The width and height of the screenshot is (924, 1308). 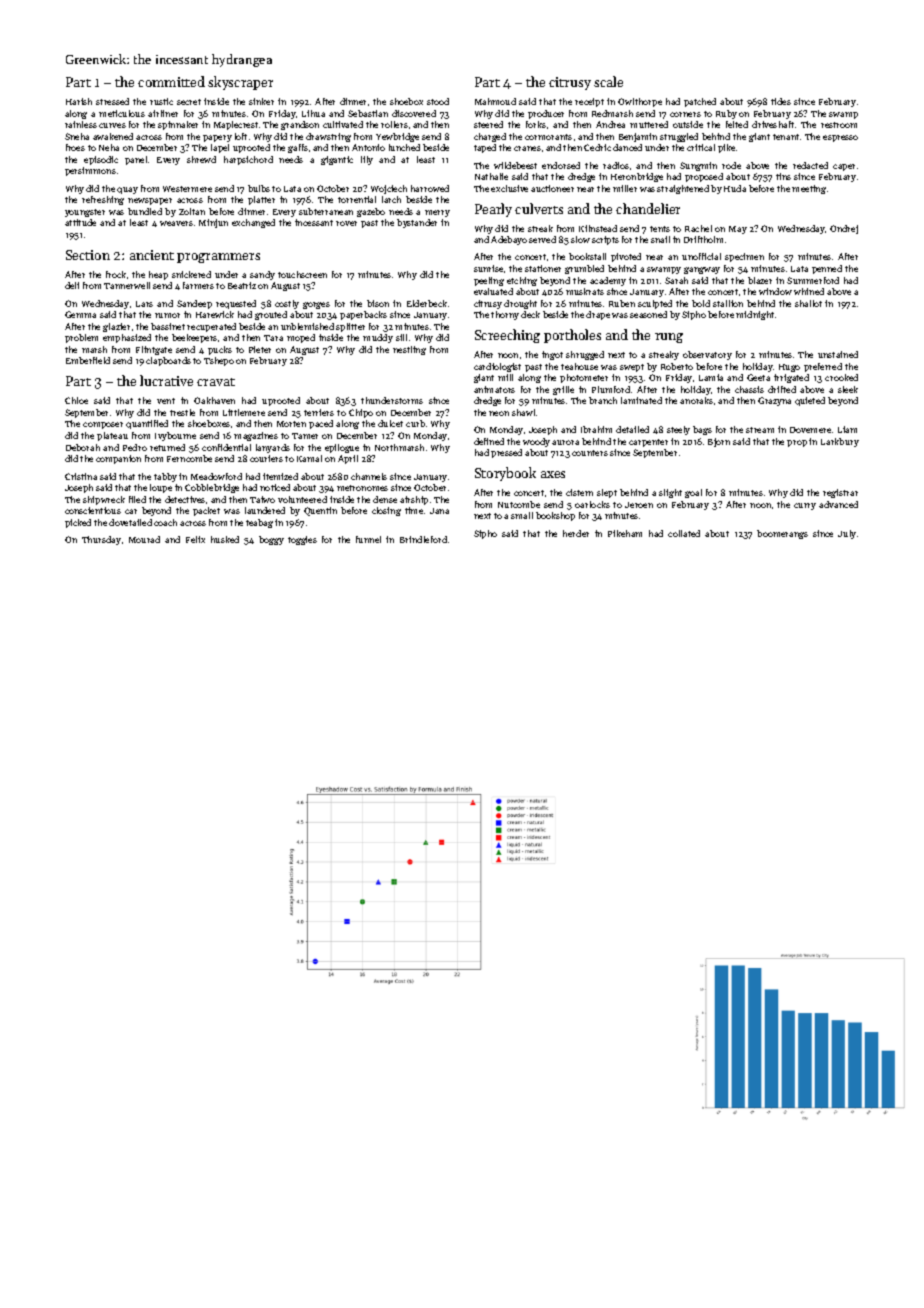 I want to click on boomerangs, so click(x=782, y=534).
